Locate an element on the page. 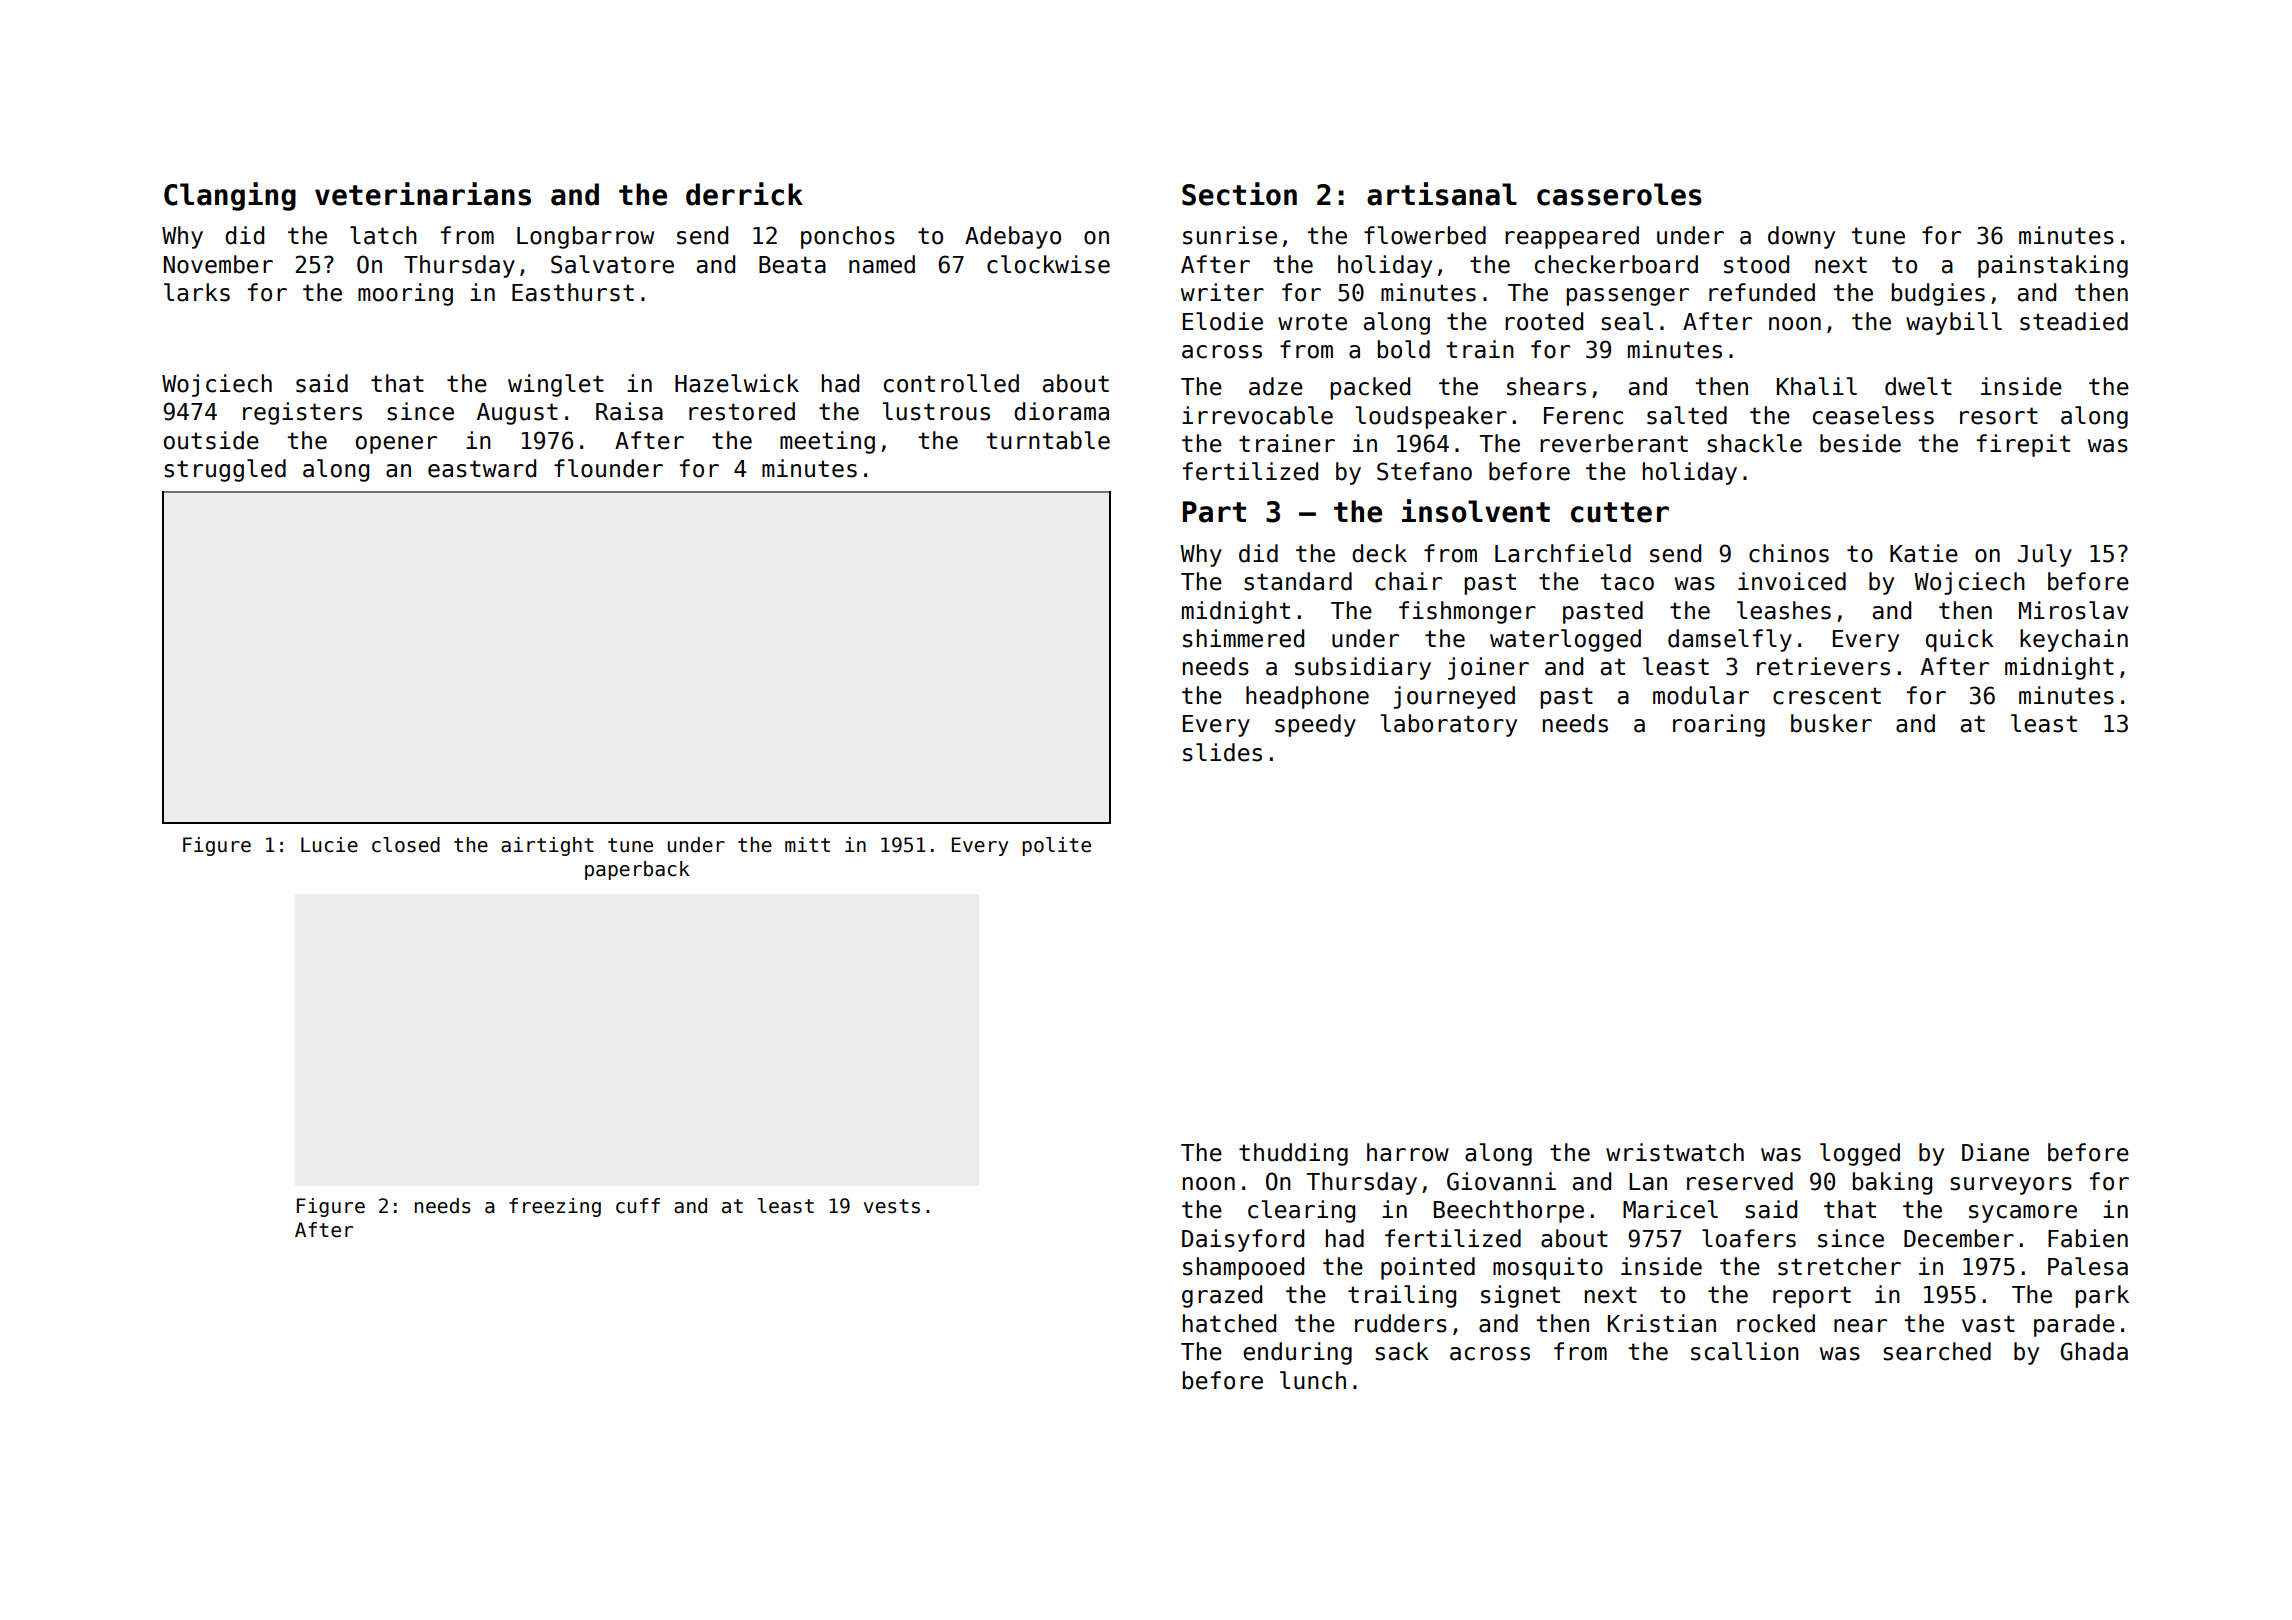 This image has width=2292, height=1620. busker is located at coordinates (1831, 723).
